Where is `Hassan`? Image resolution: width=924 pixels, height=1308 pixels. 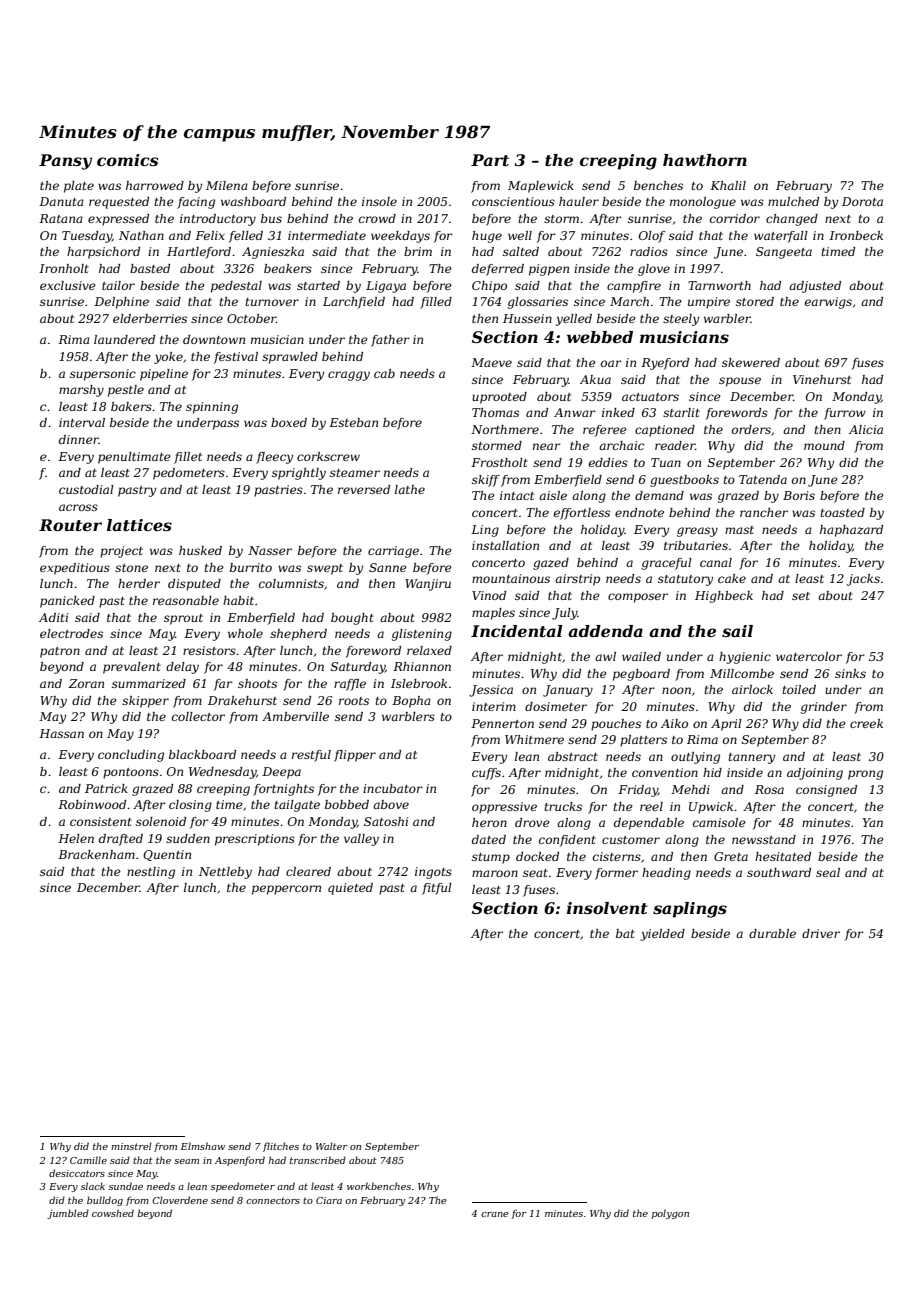
Hassan is located at coordinates (61, 733).
